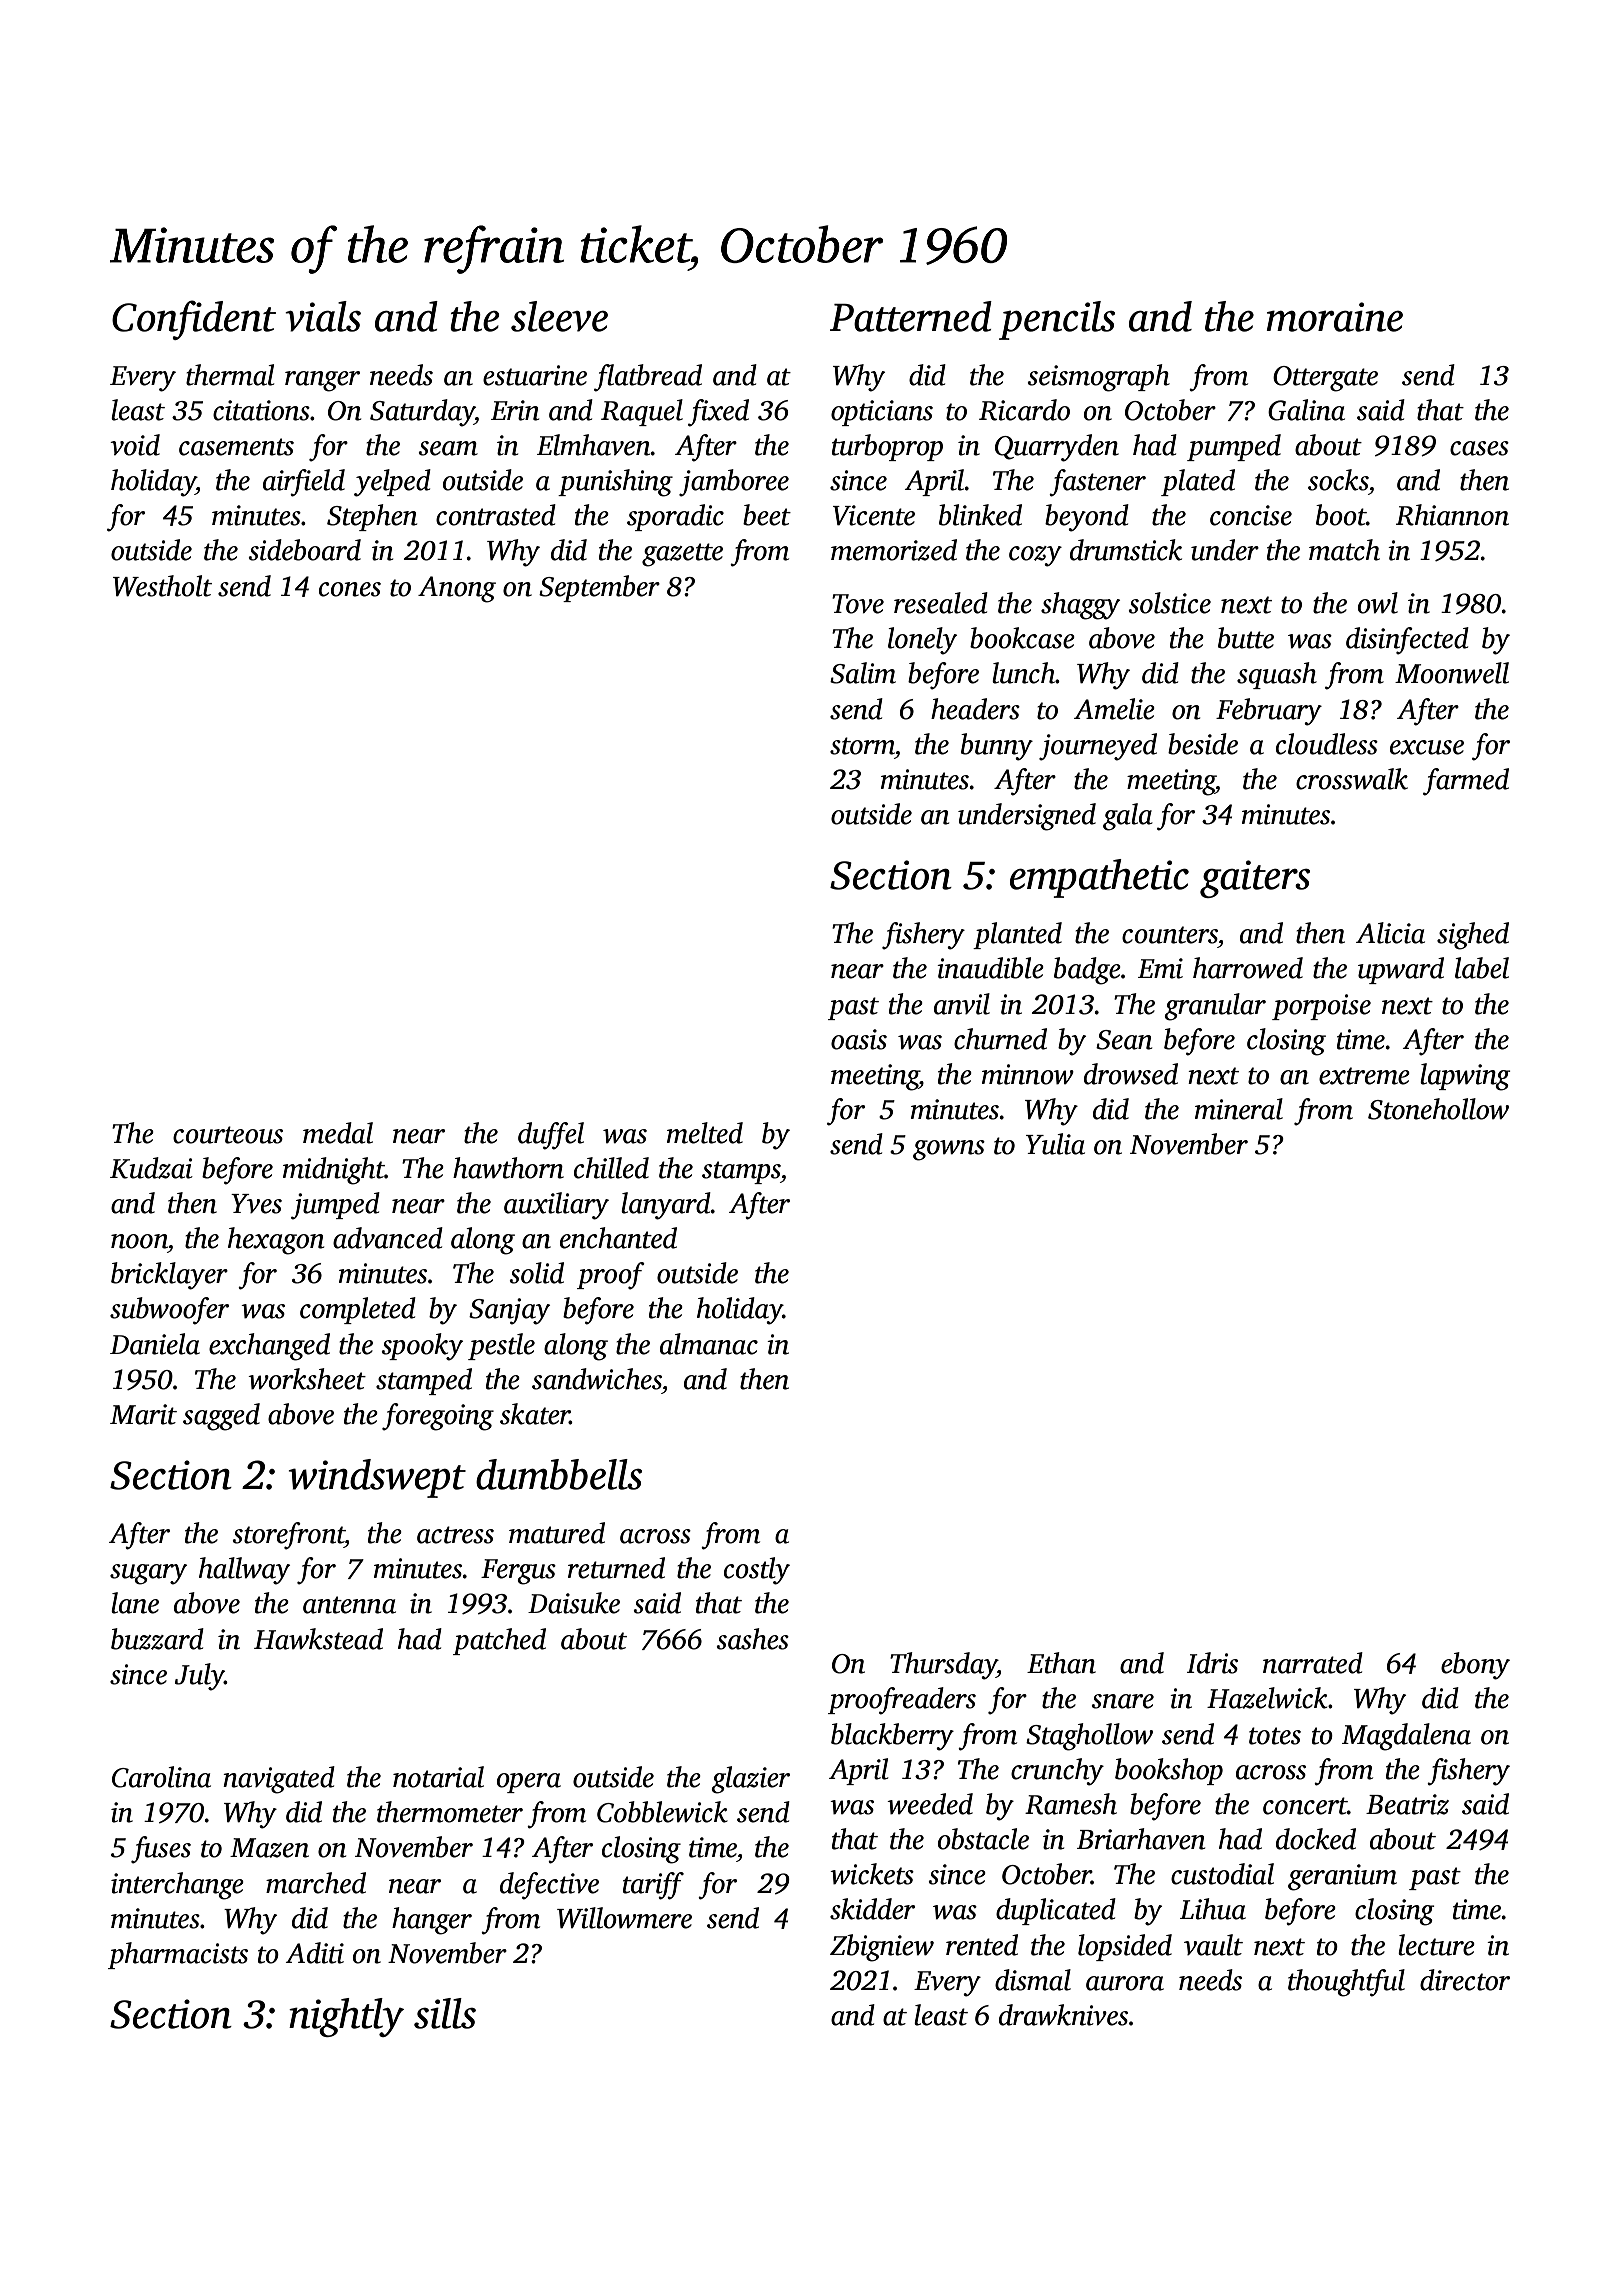 This document has height=2292, width=1620. Describe the element at coordinates (1057, 320) in the document. I see `pencils` at that location.
